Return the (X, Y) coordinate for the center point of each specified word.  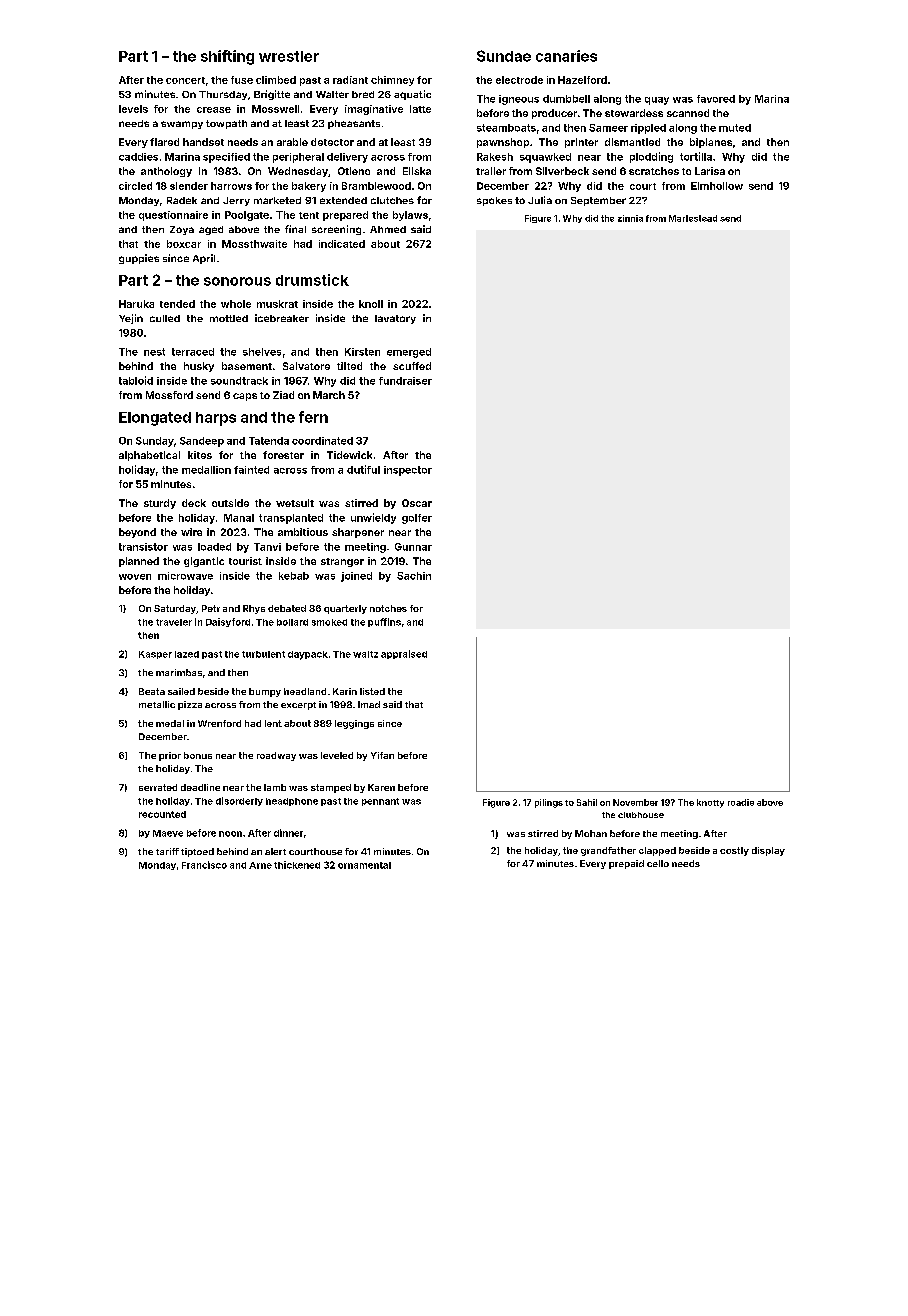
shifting (227, 57)
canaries (566, 56)
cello (658, 863)
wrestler (289, 56)
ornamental (364, 865)
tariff (167, 851)
